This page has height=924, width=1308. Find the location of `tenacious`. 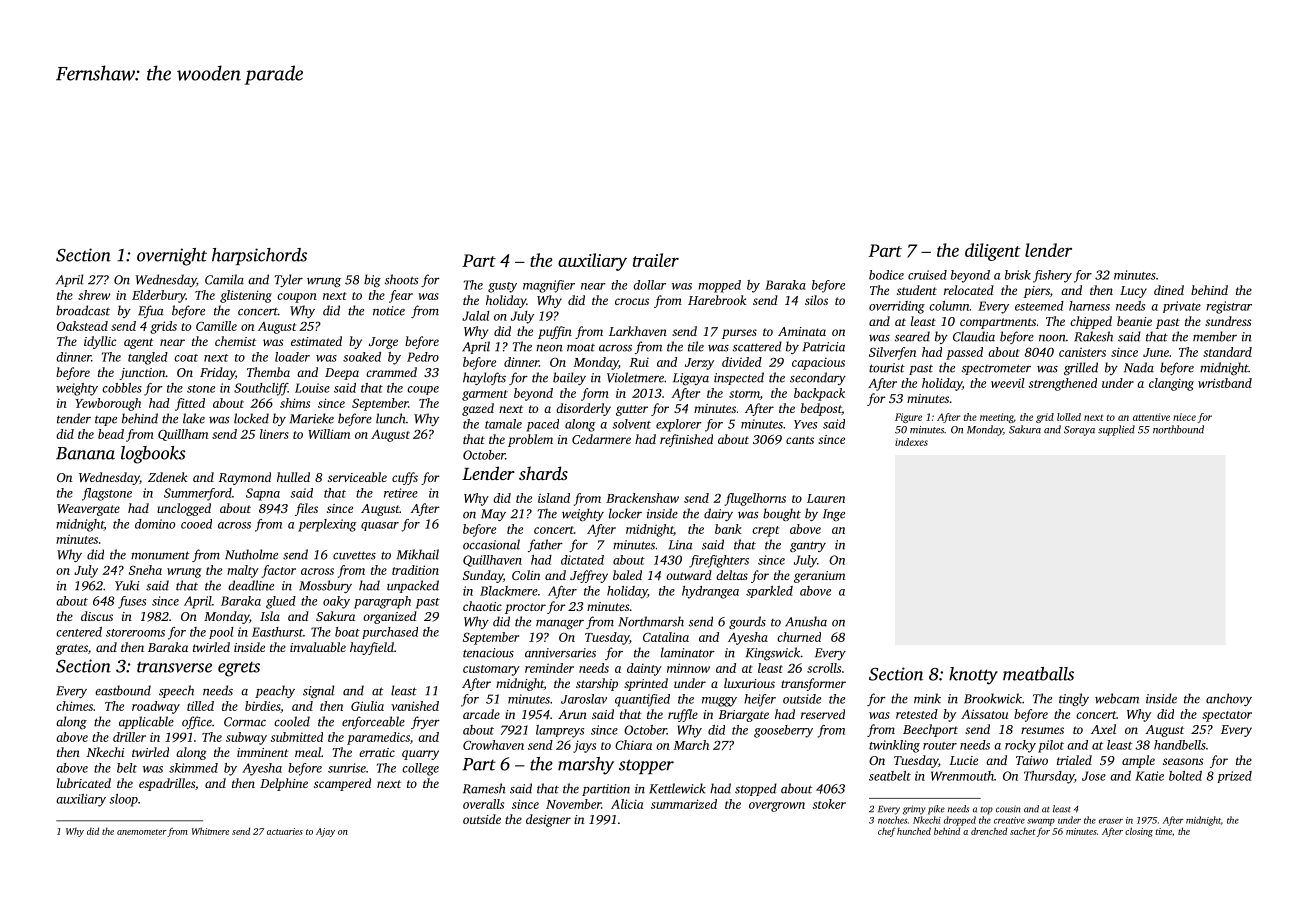

tenacious is located at coordinates (488, 653).
